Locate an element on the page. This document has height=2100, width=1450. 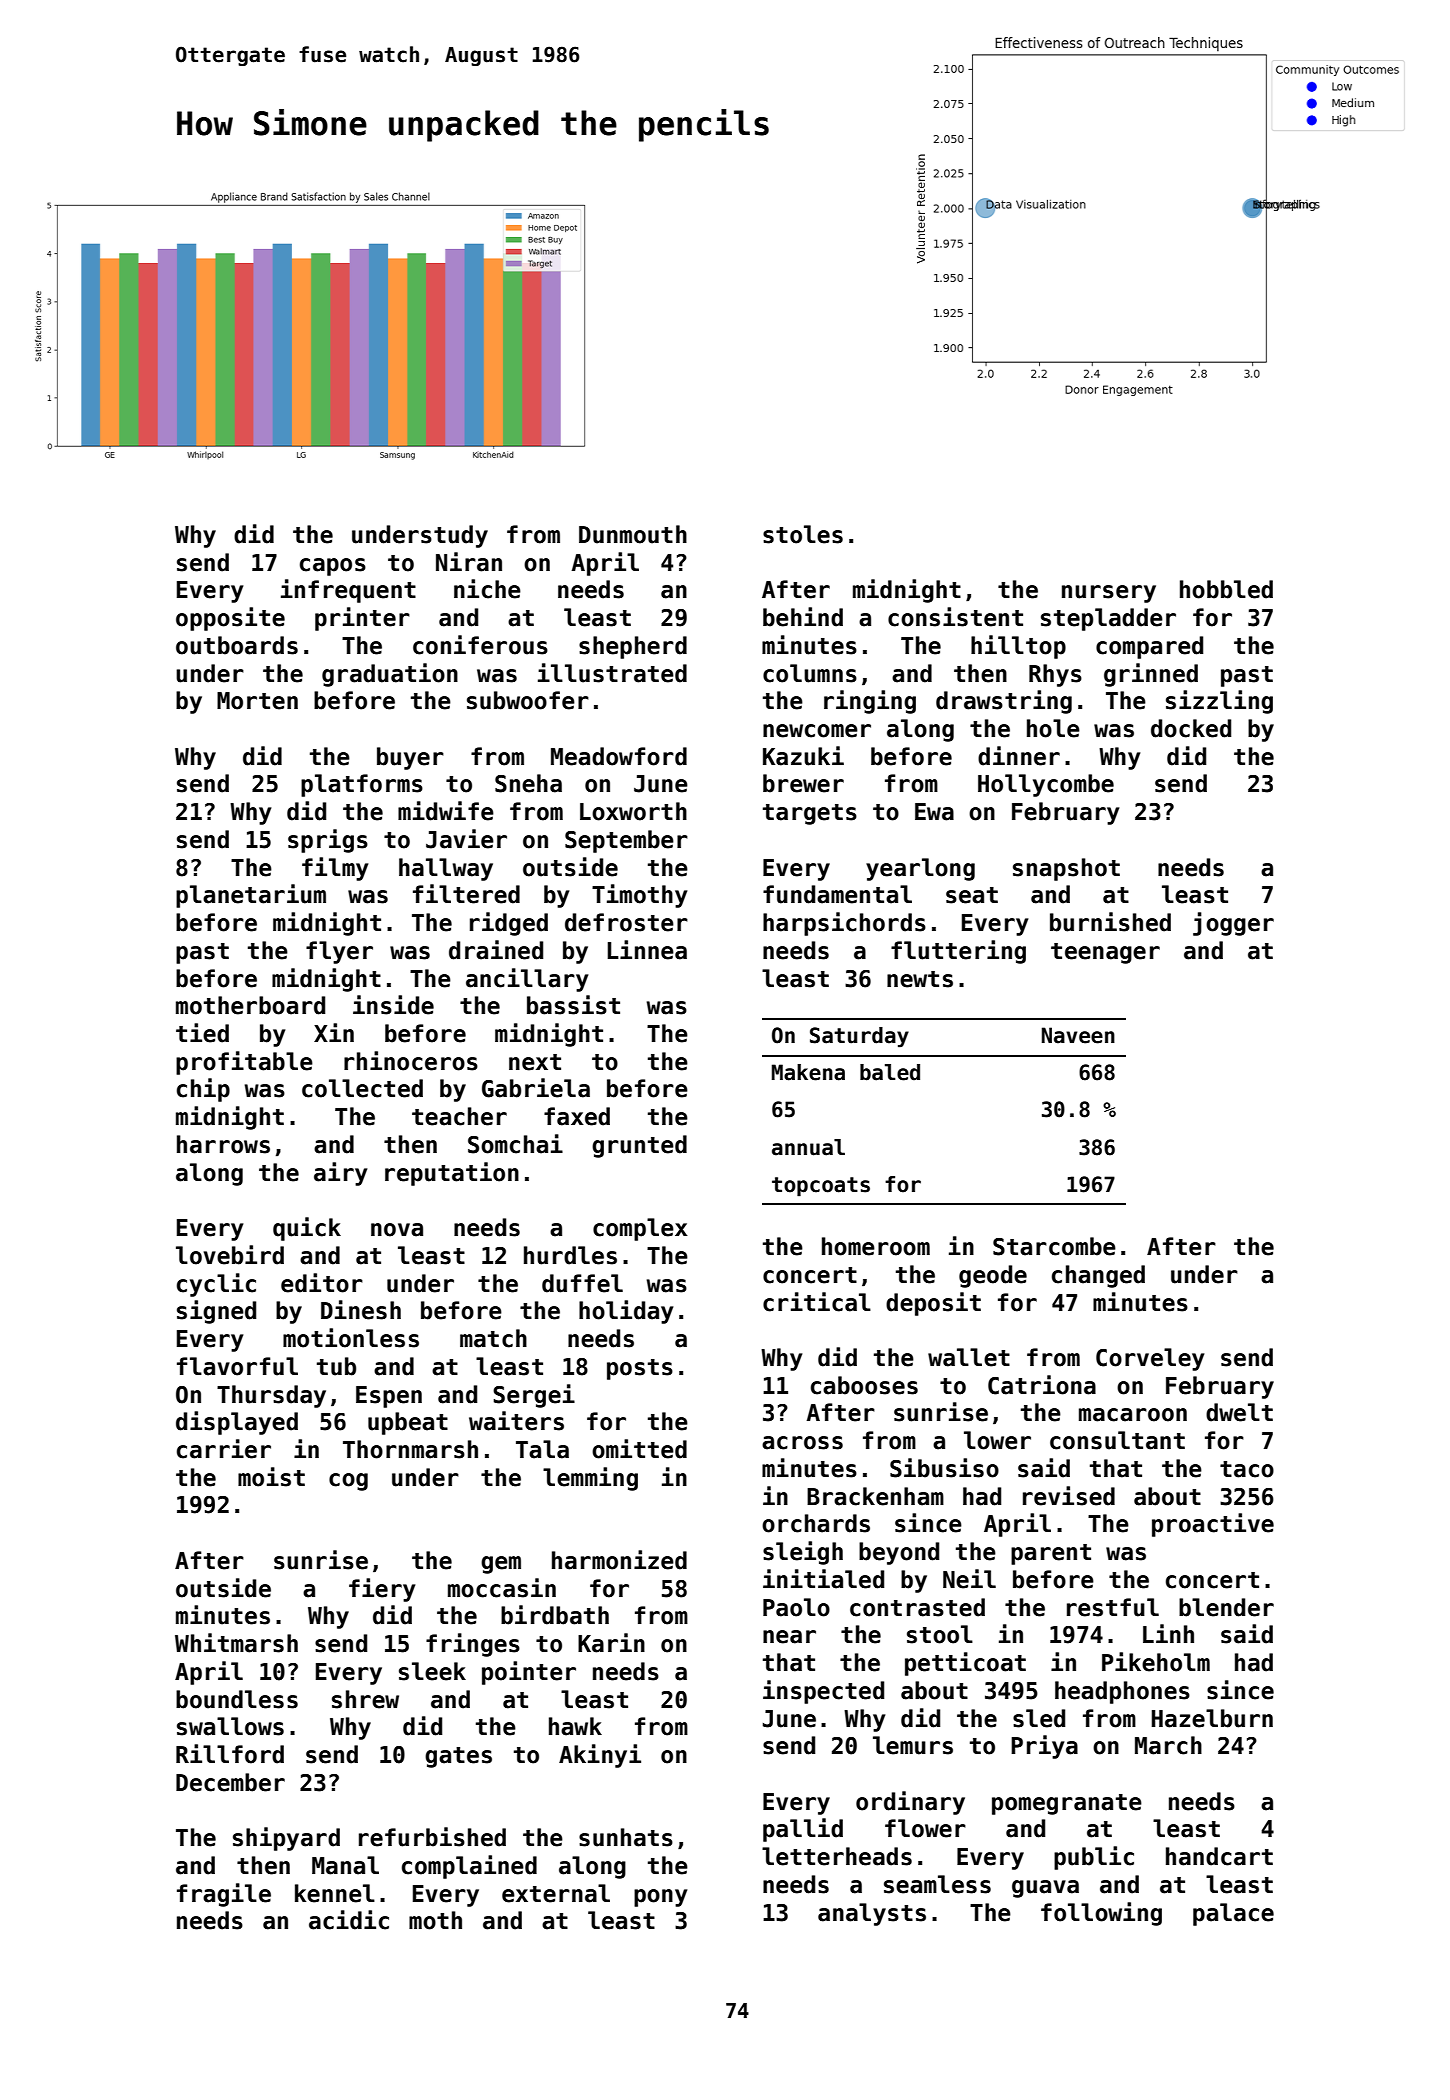
midwife is located at coordinates (446, 811).
